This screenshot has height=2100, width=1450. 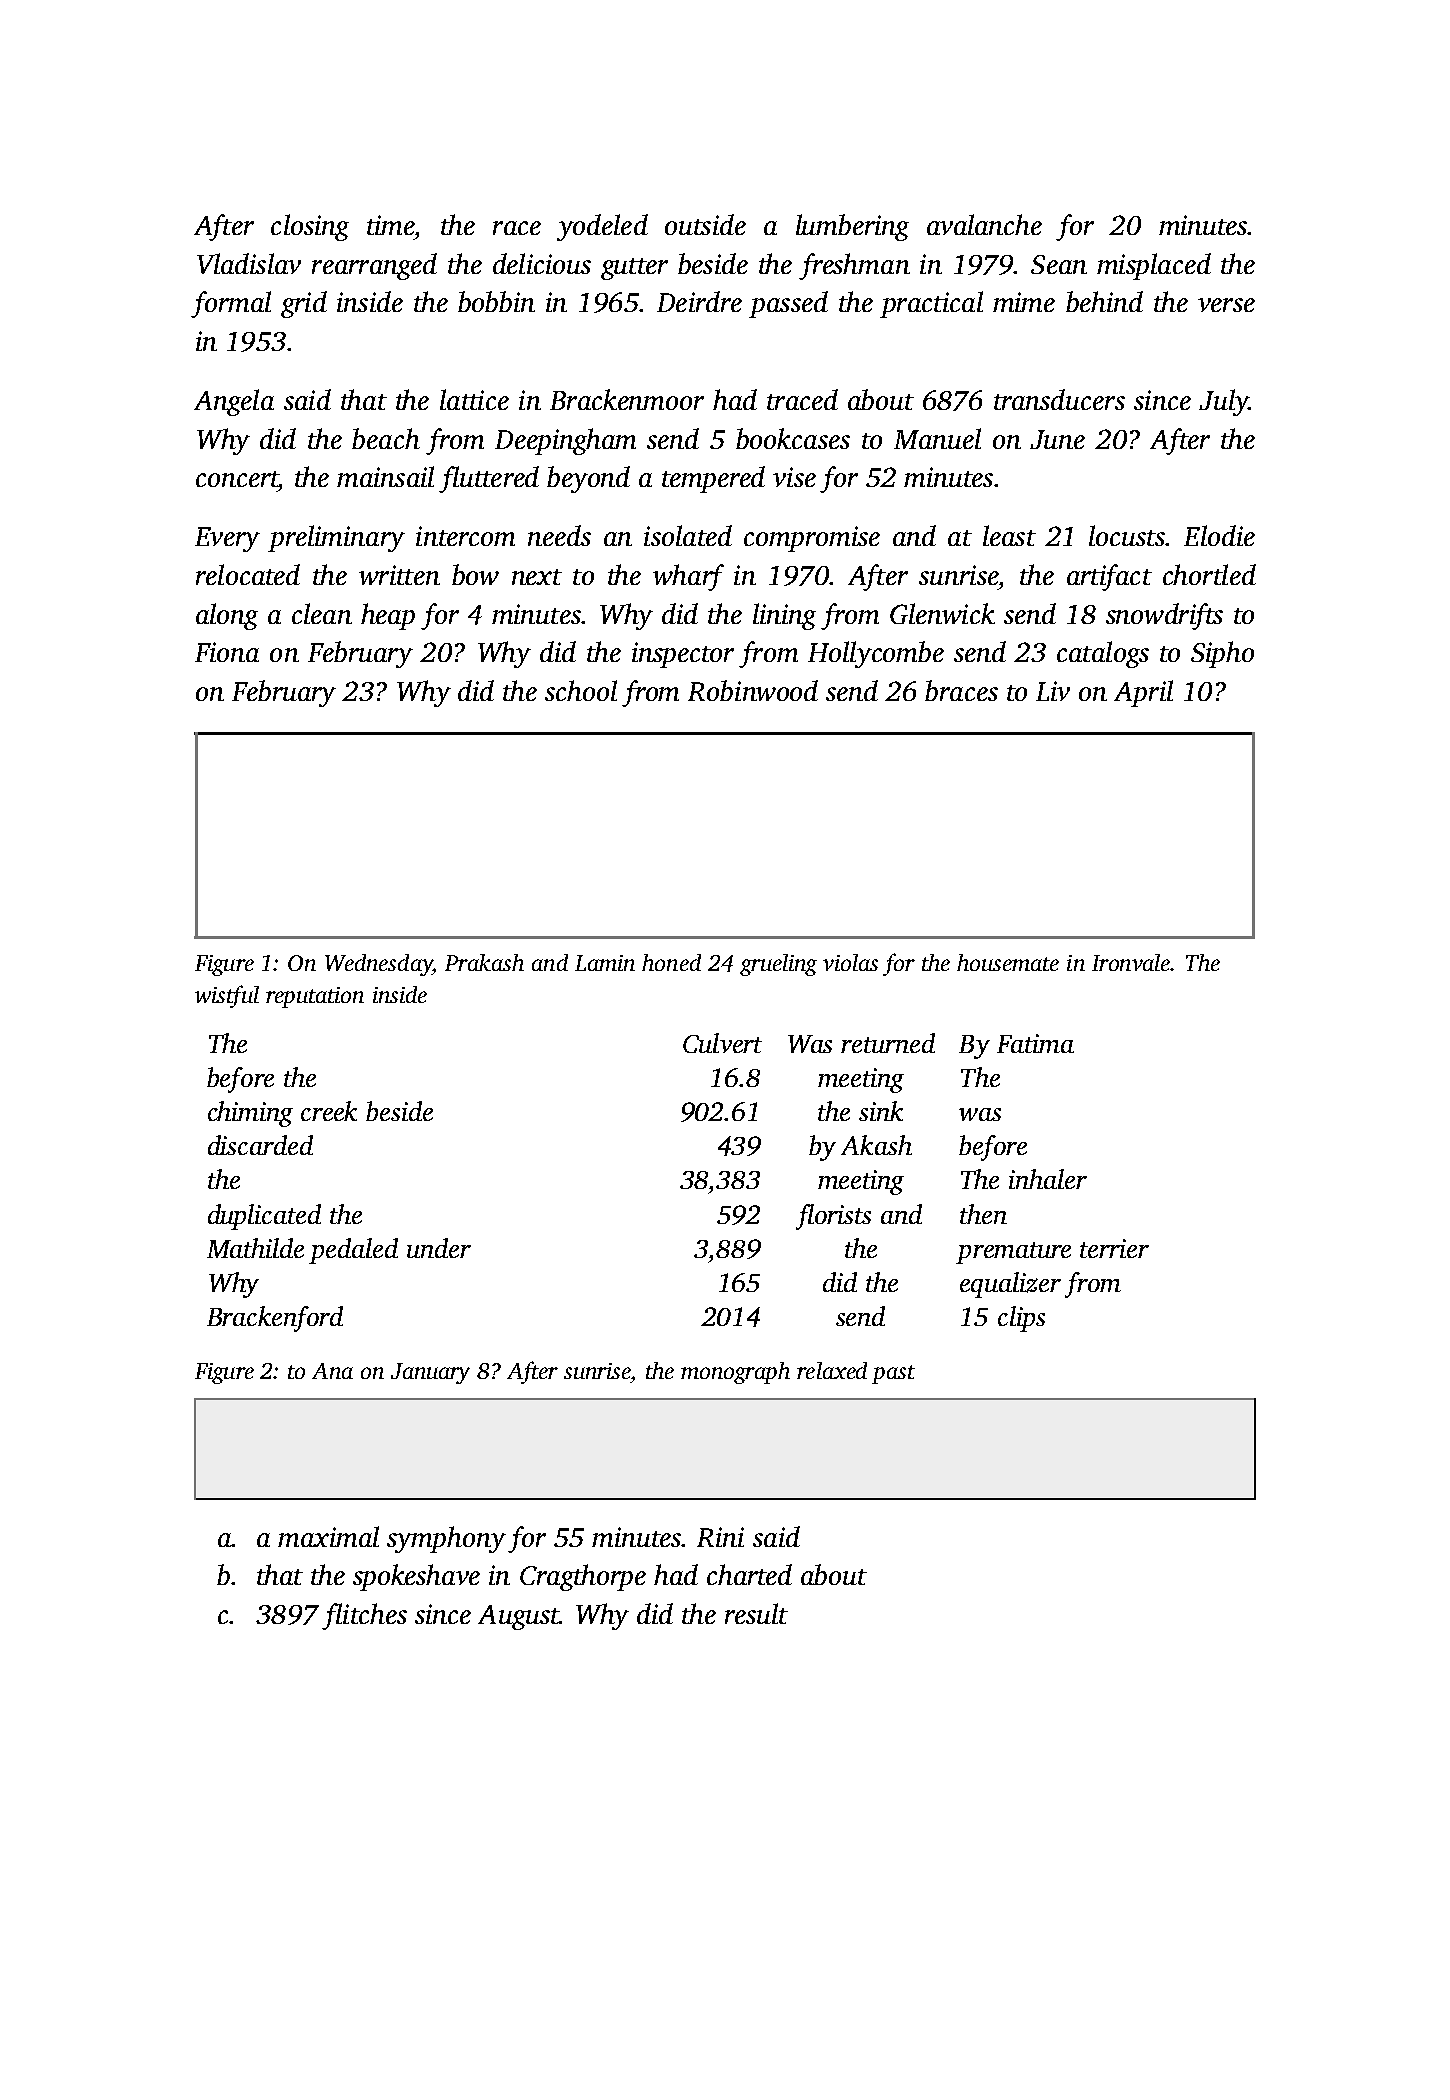 I want to click on time, so click(x=390, y=225).
